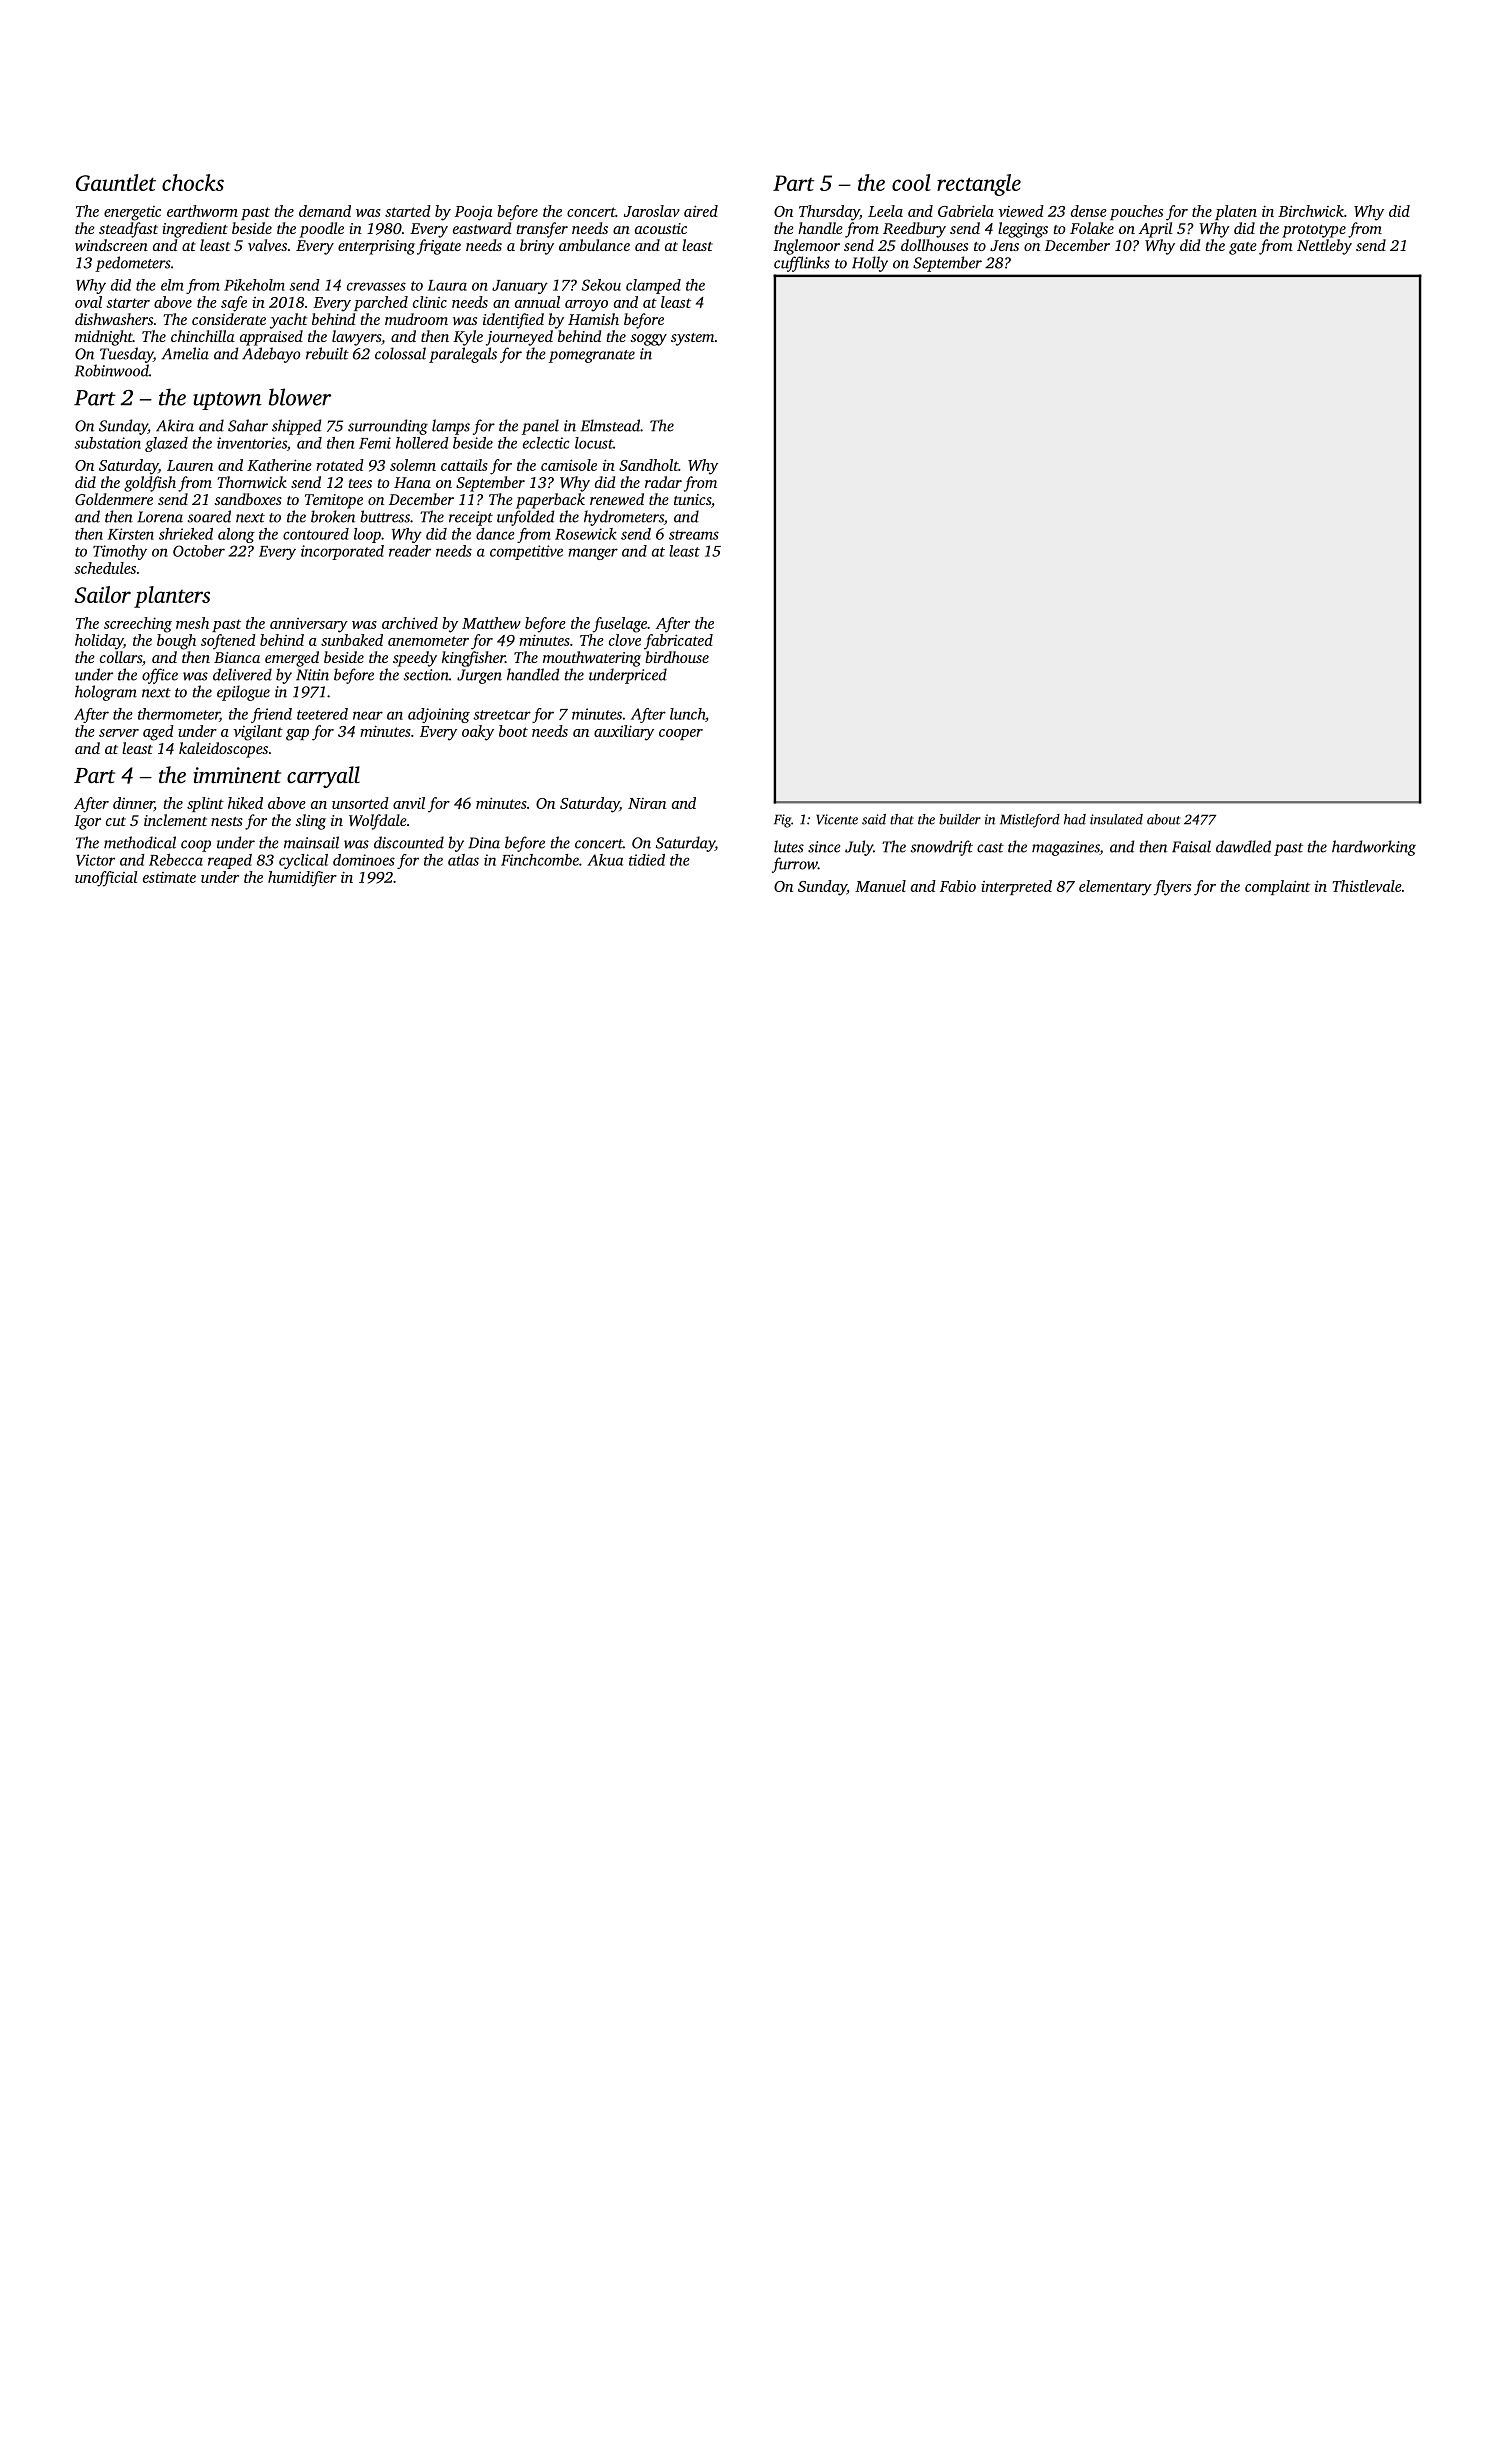  Describe the element at coordinates (1324, 247) in the image. I see `Nettleby` at that location.
